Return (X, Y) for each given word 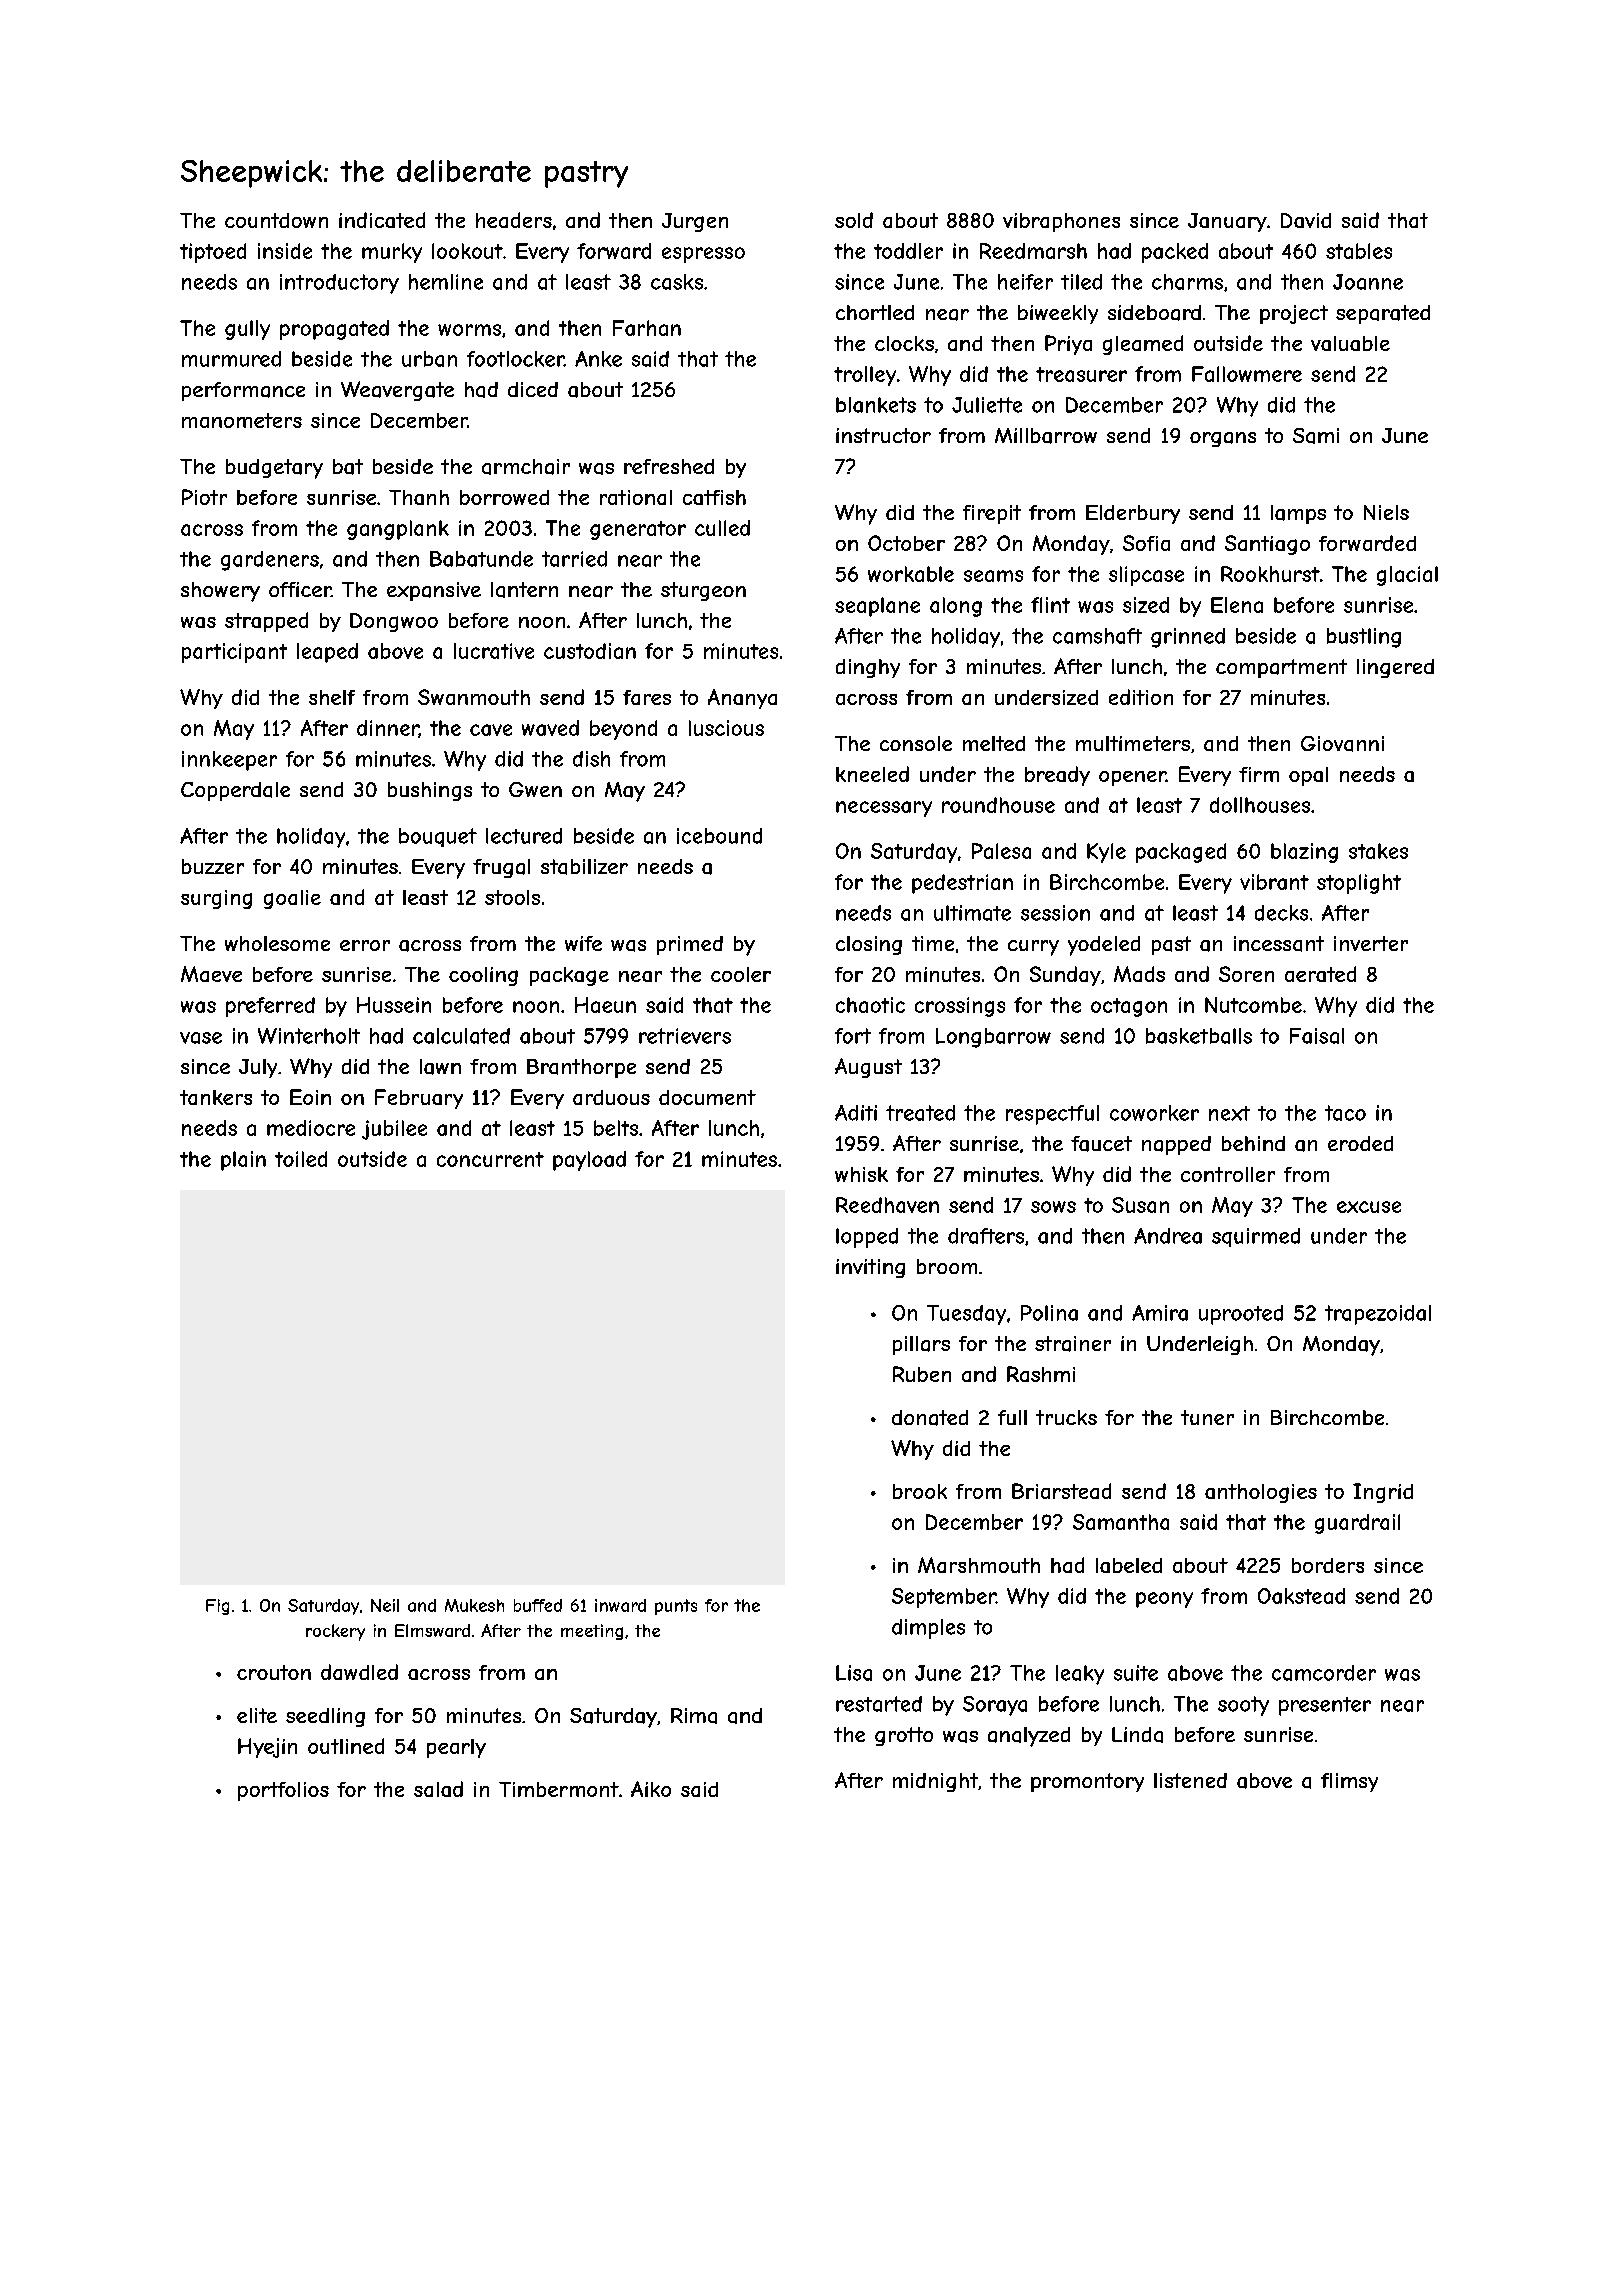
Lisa (854, 1673)
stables (1359, 251)
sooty (1243, 1706)
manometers (242, 420)
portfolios (283, 1791)
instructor (883, 435)
